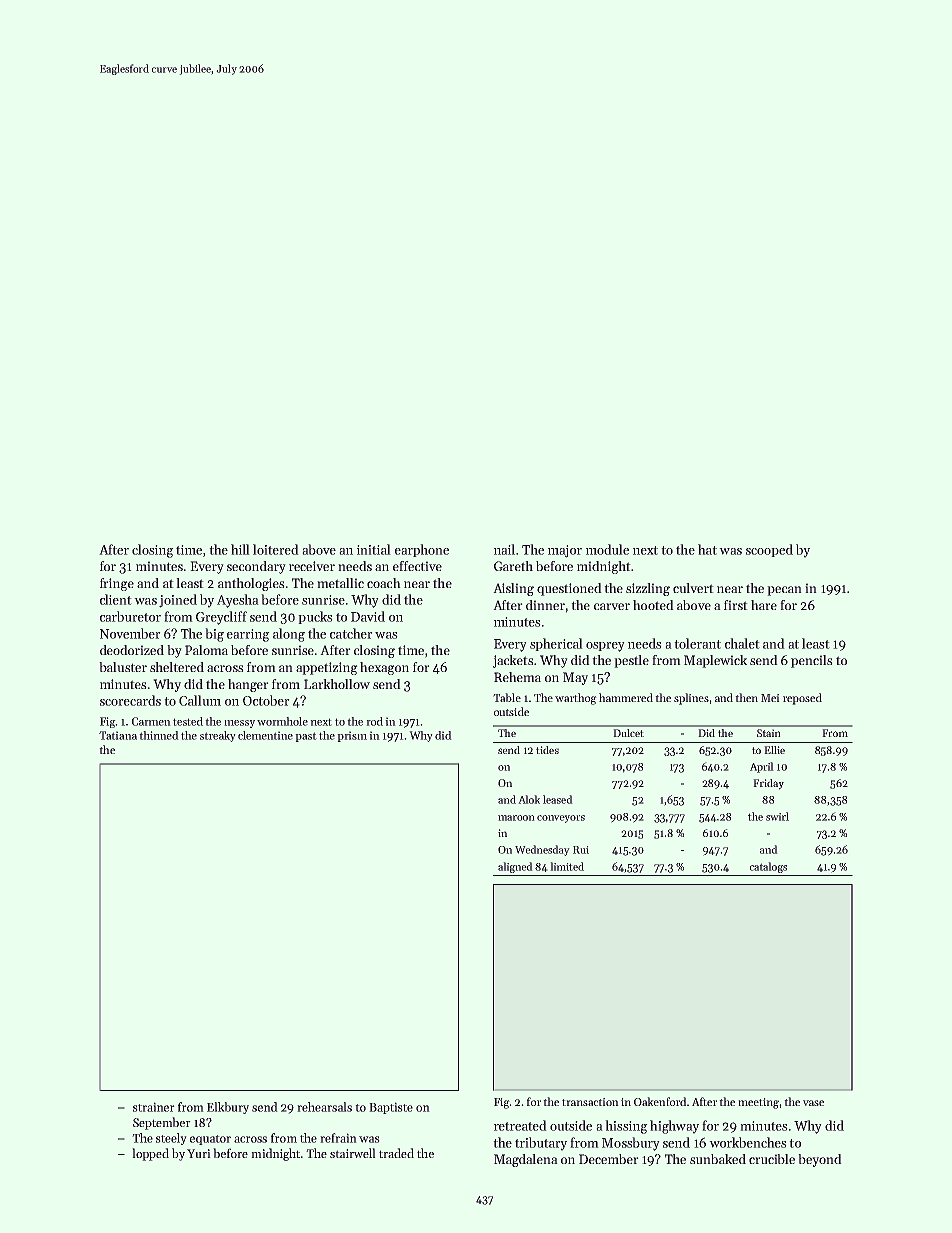 Image resolution: width=952 pixels, height=1233 pixels. I want to click on hill, so click(240, 549).
